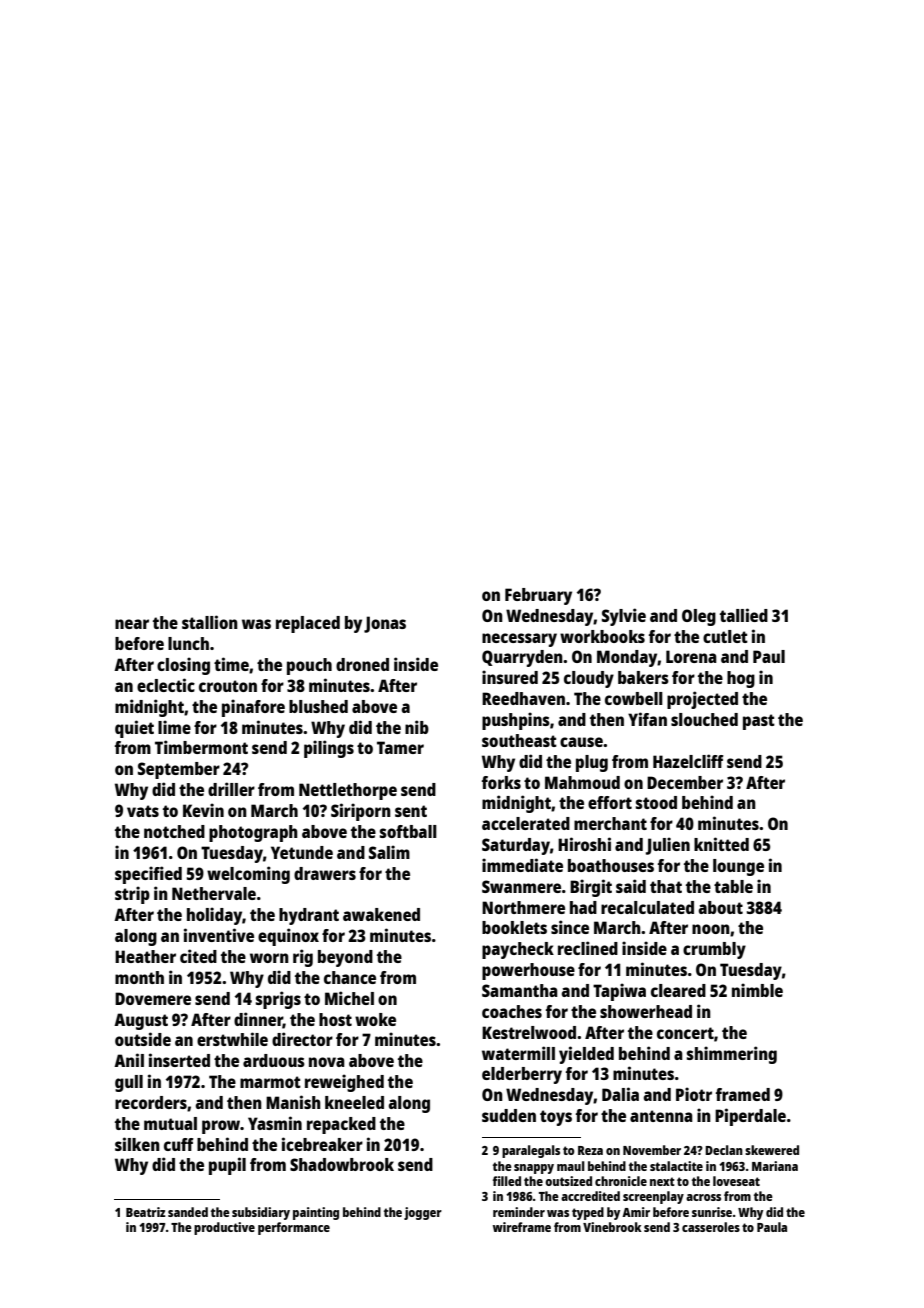  Describe the element at coordinates (375, 1019) in the screenshot. I see `woke` at that location.
